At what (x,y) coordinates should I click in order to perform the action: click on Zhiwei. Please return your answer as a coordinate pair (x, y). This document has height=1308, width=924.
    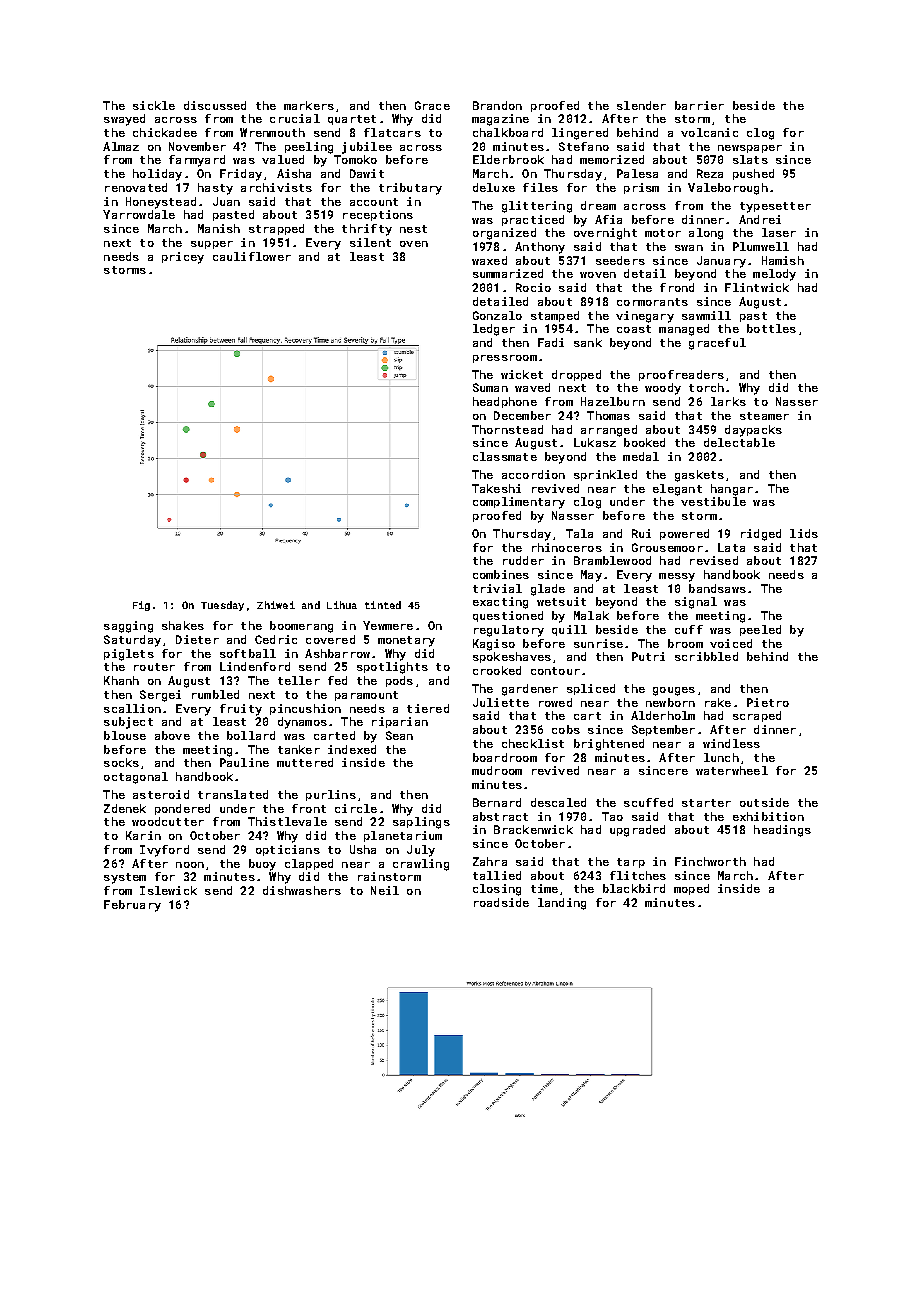
    Looking at the image, I should click on (276, 605).
